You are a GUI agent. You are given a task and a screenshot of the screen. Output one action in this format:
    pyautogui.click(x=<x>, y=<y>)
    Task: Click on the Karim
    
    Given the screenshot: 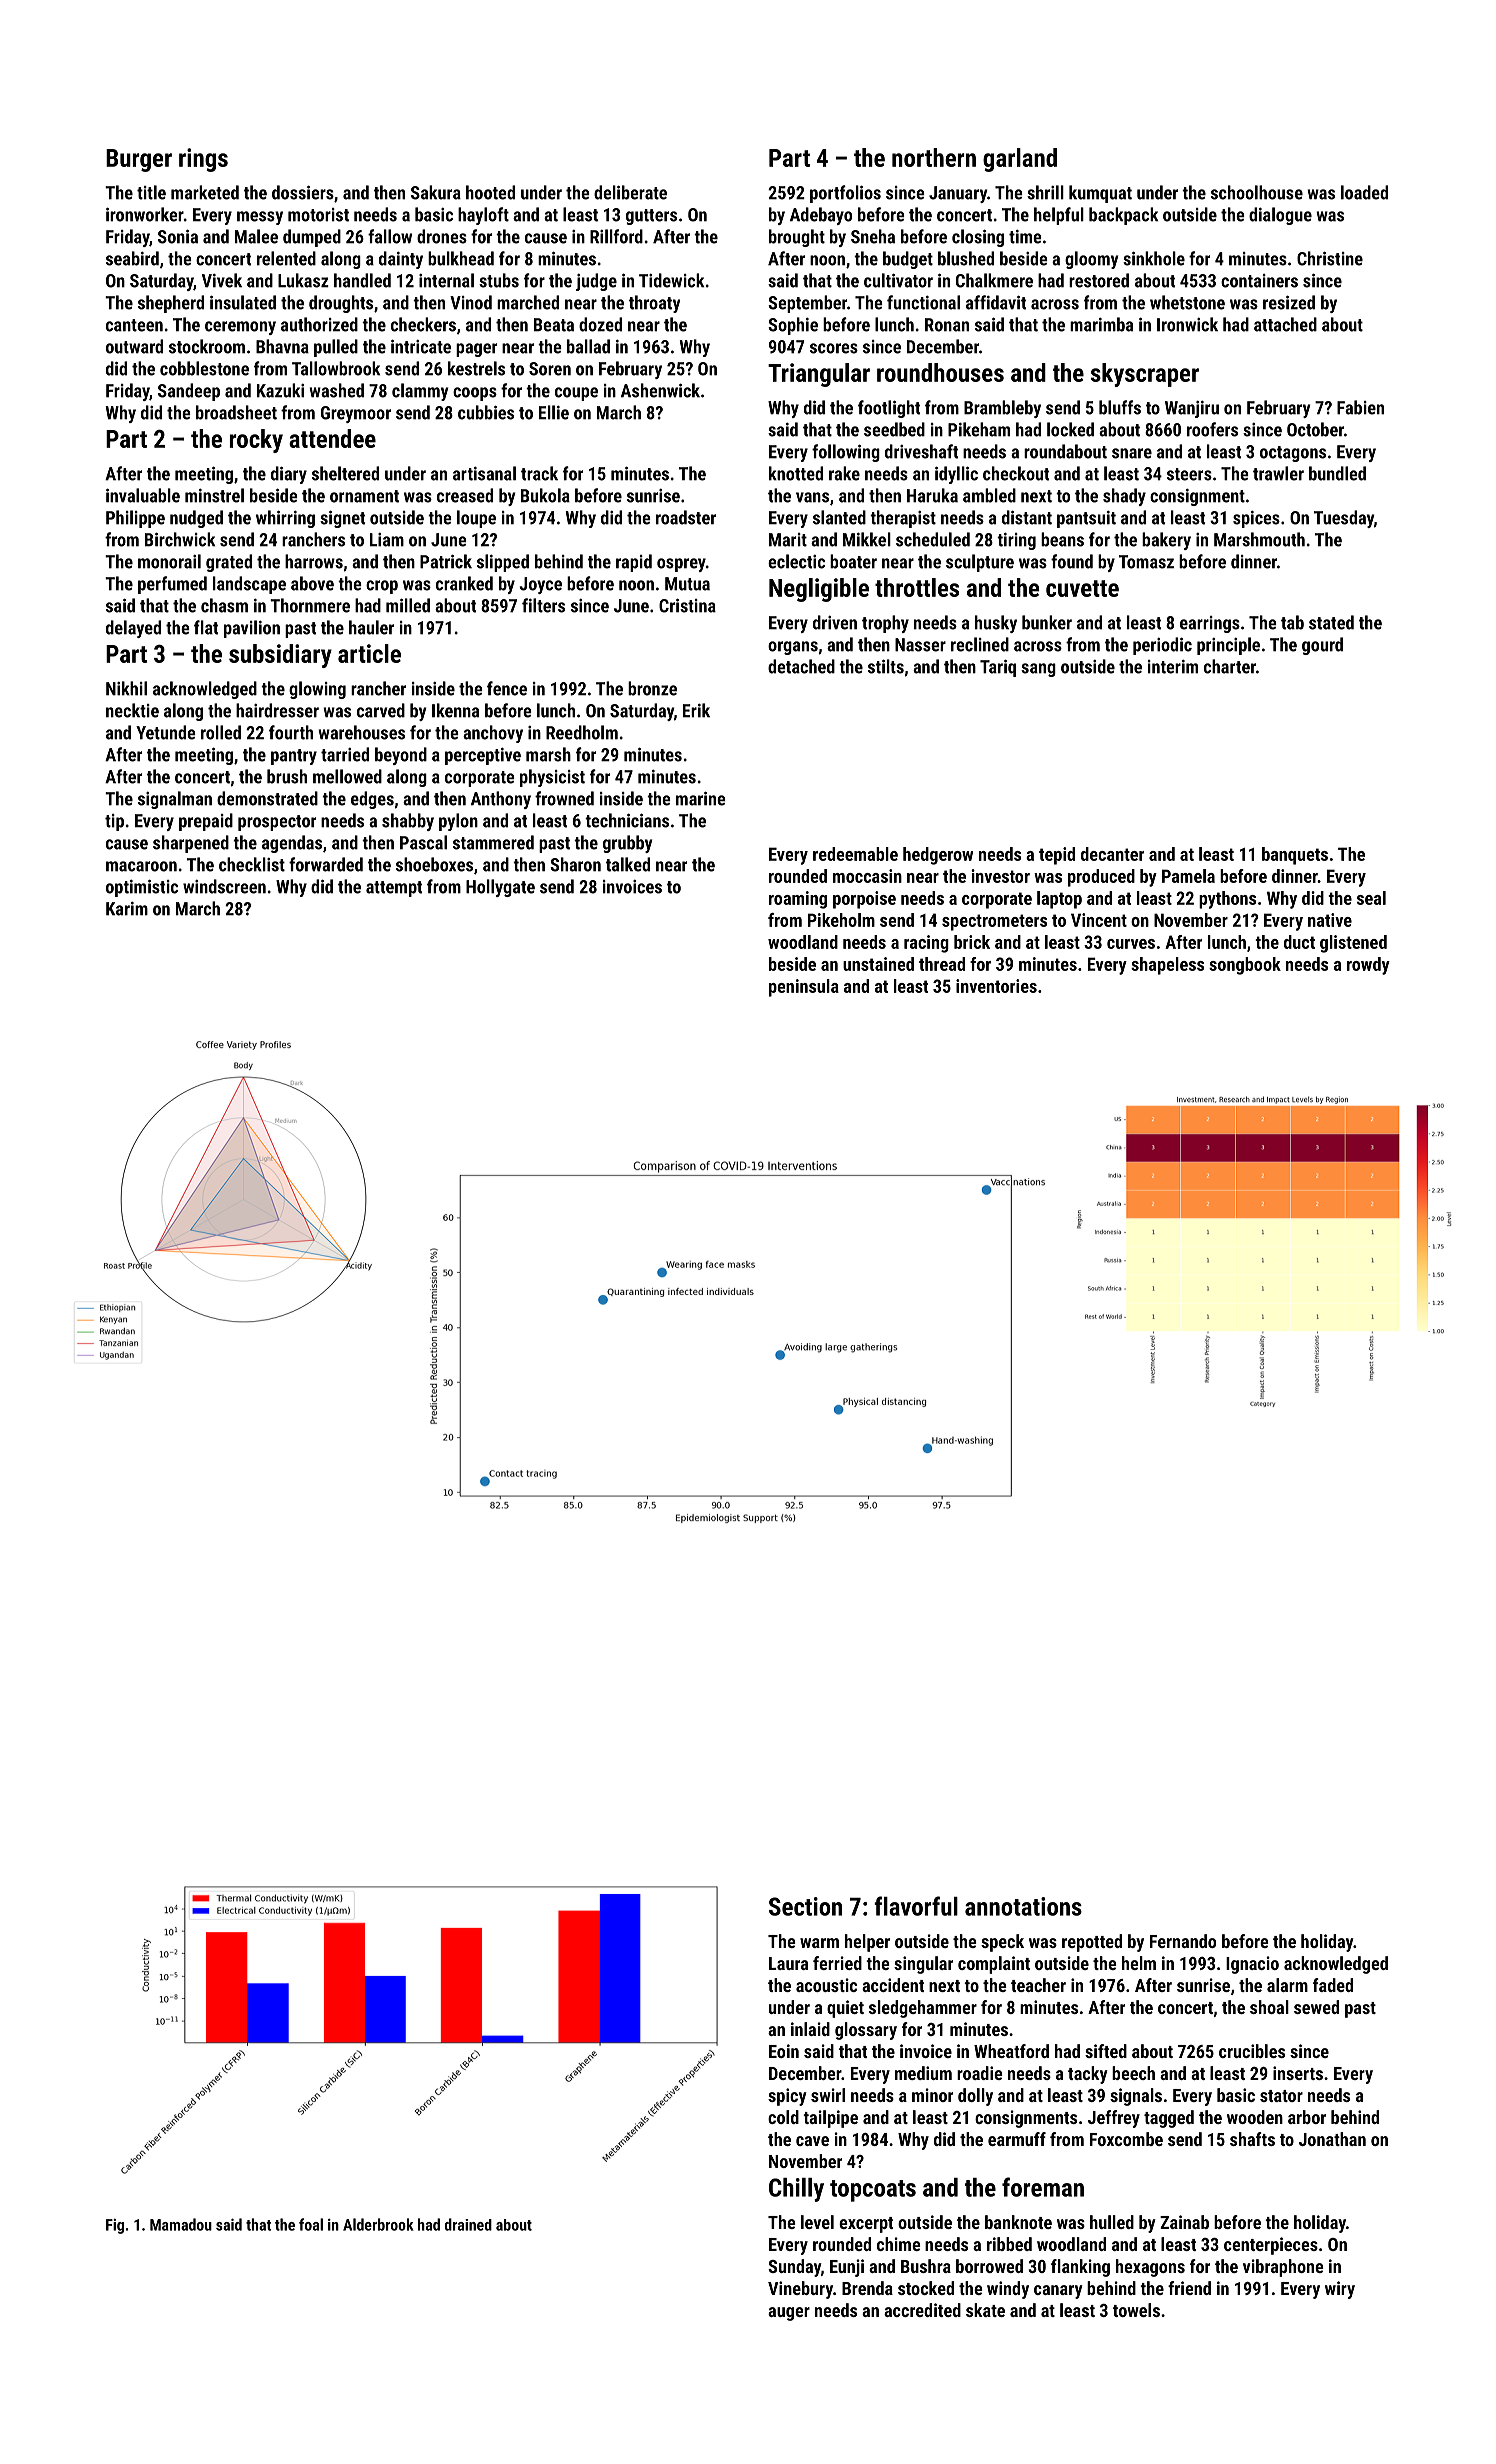 What is the action you would take?
    pyautogui.click(x=127, y=909)
